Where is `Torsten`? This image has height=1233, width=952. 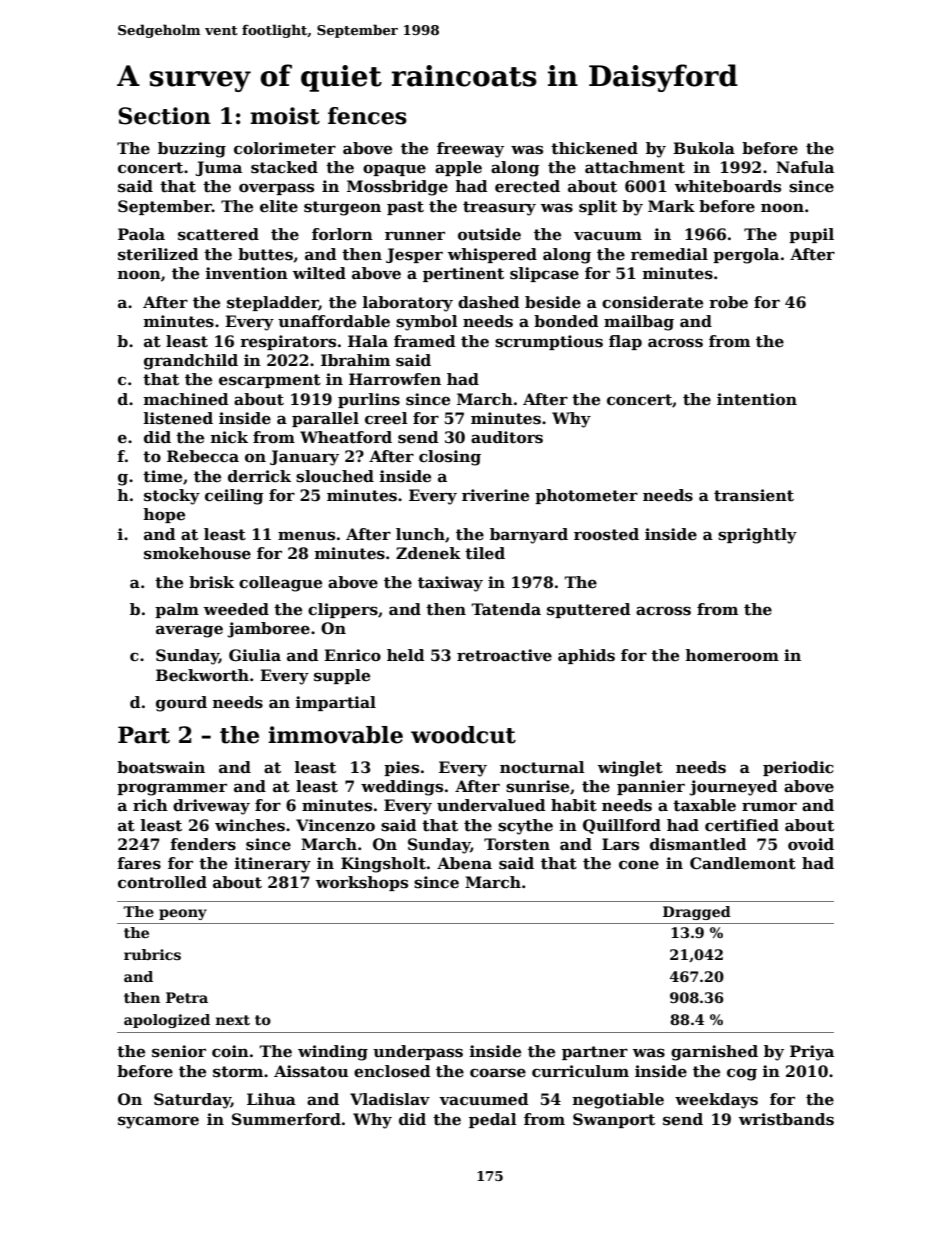 Torsten is located at coordinates (517, 844).
